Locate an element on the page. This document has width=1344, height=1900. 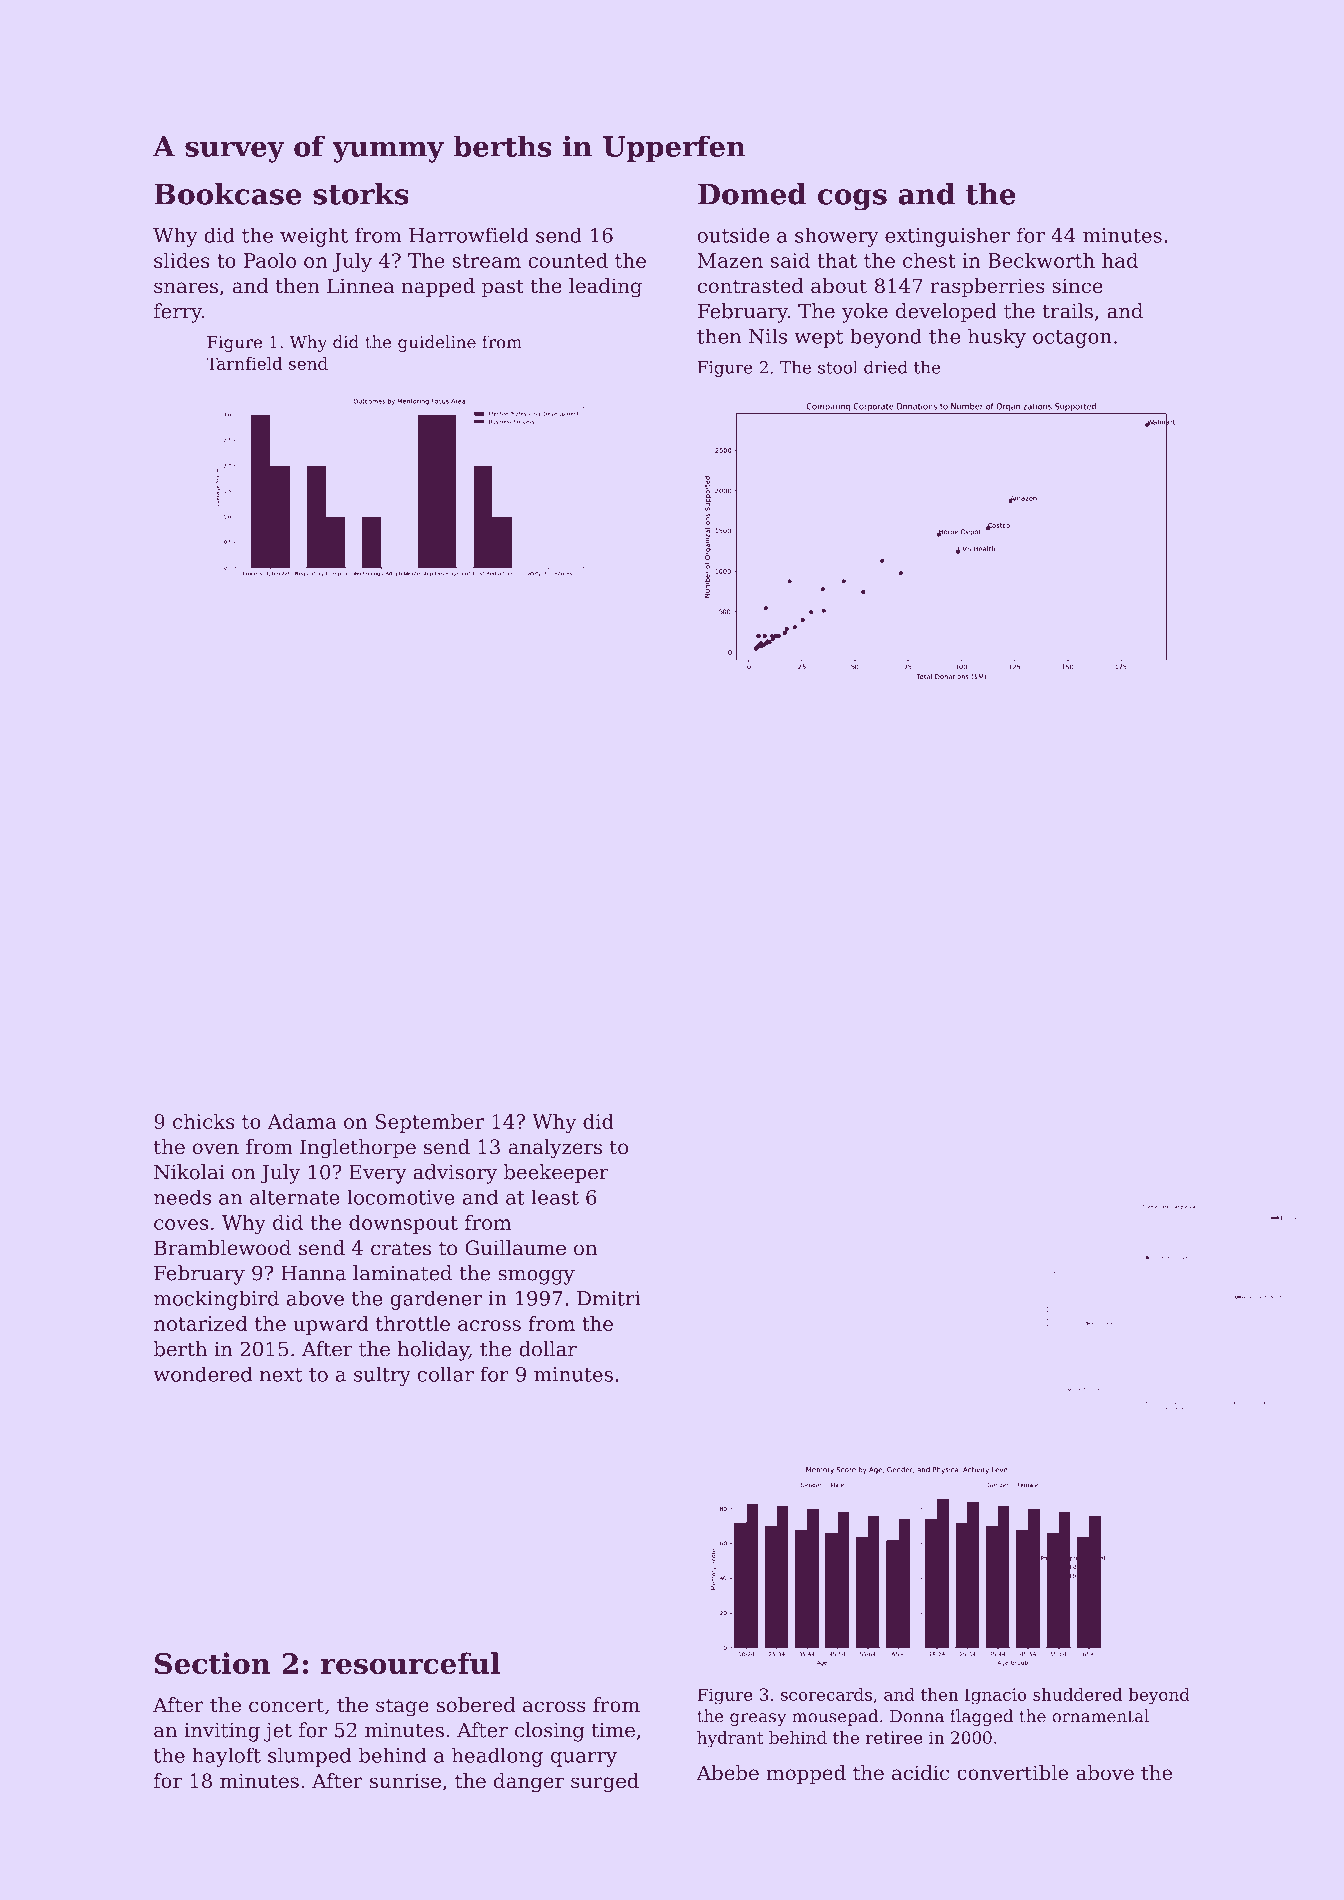
Nils is located at coordinates (768, 336).
